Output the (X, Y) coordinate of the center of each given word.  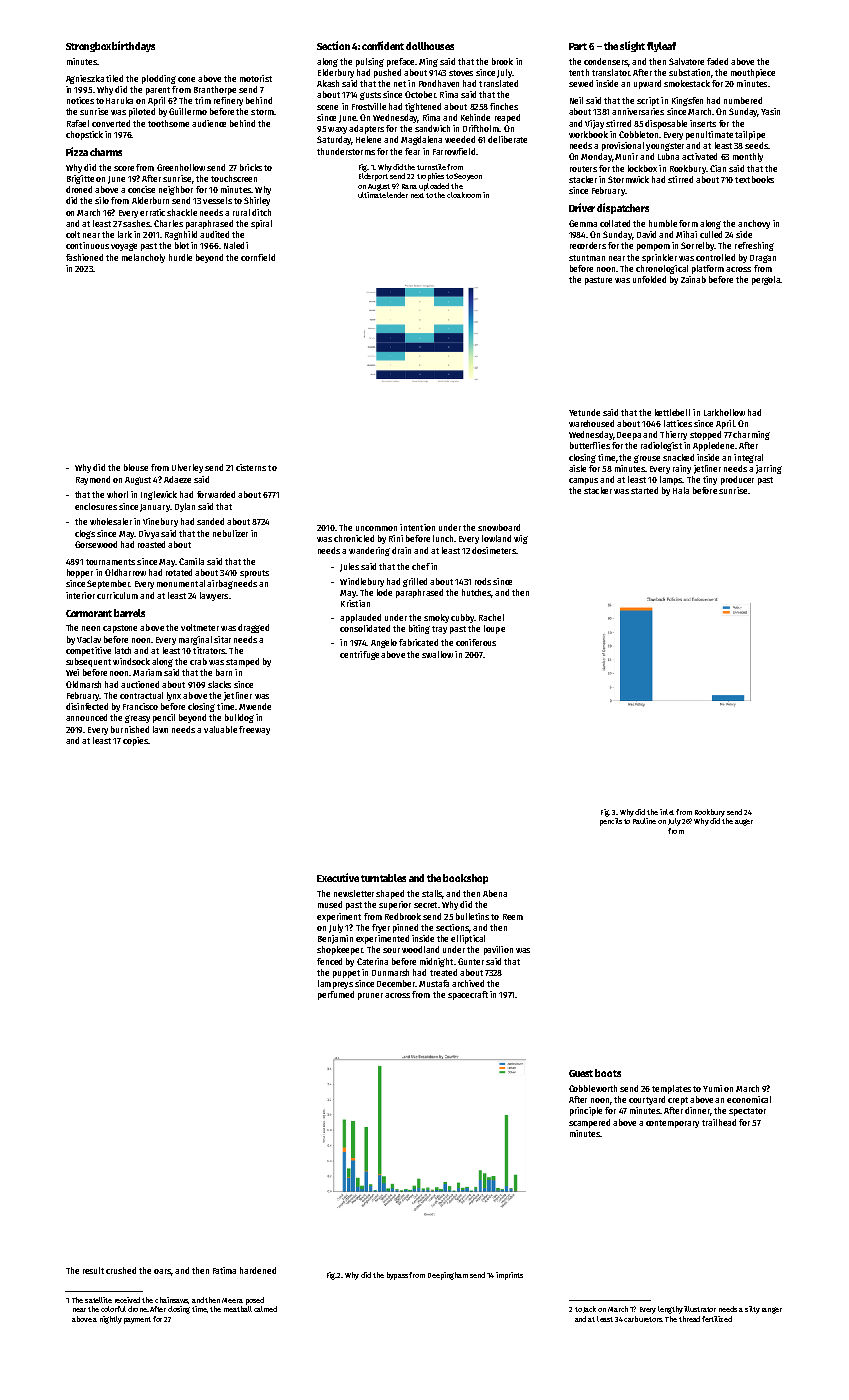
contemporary (672, 1124)
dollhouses (430, 46)
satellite (98, 1300)
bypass (397, 1276)
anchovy (754, 224)
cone (186, 79)
